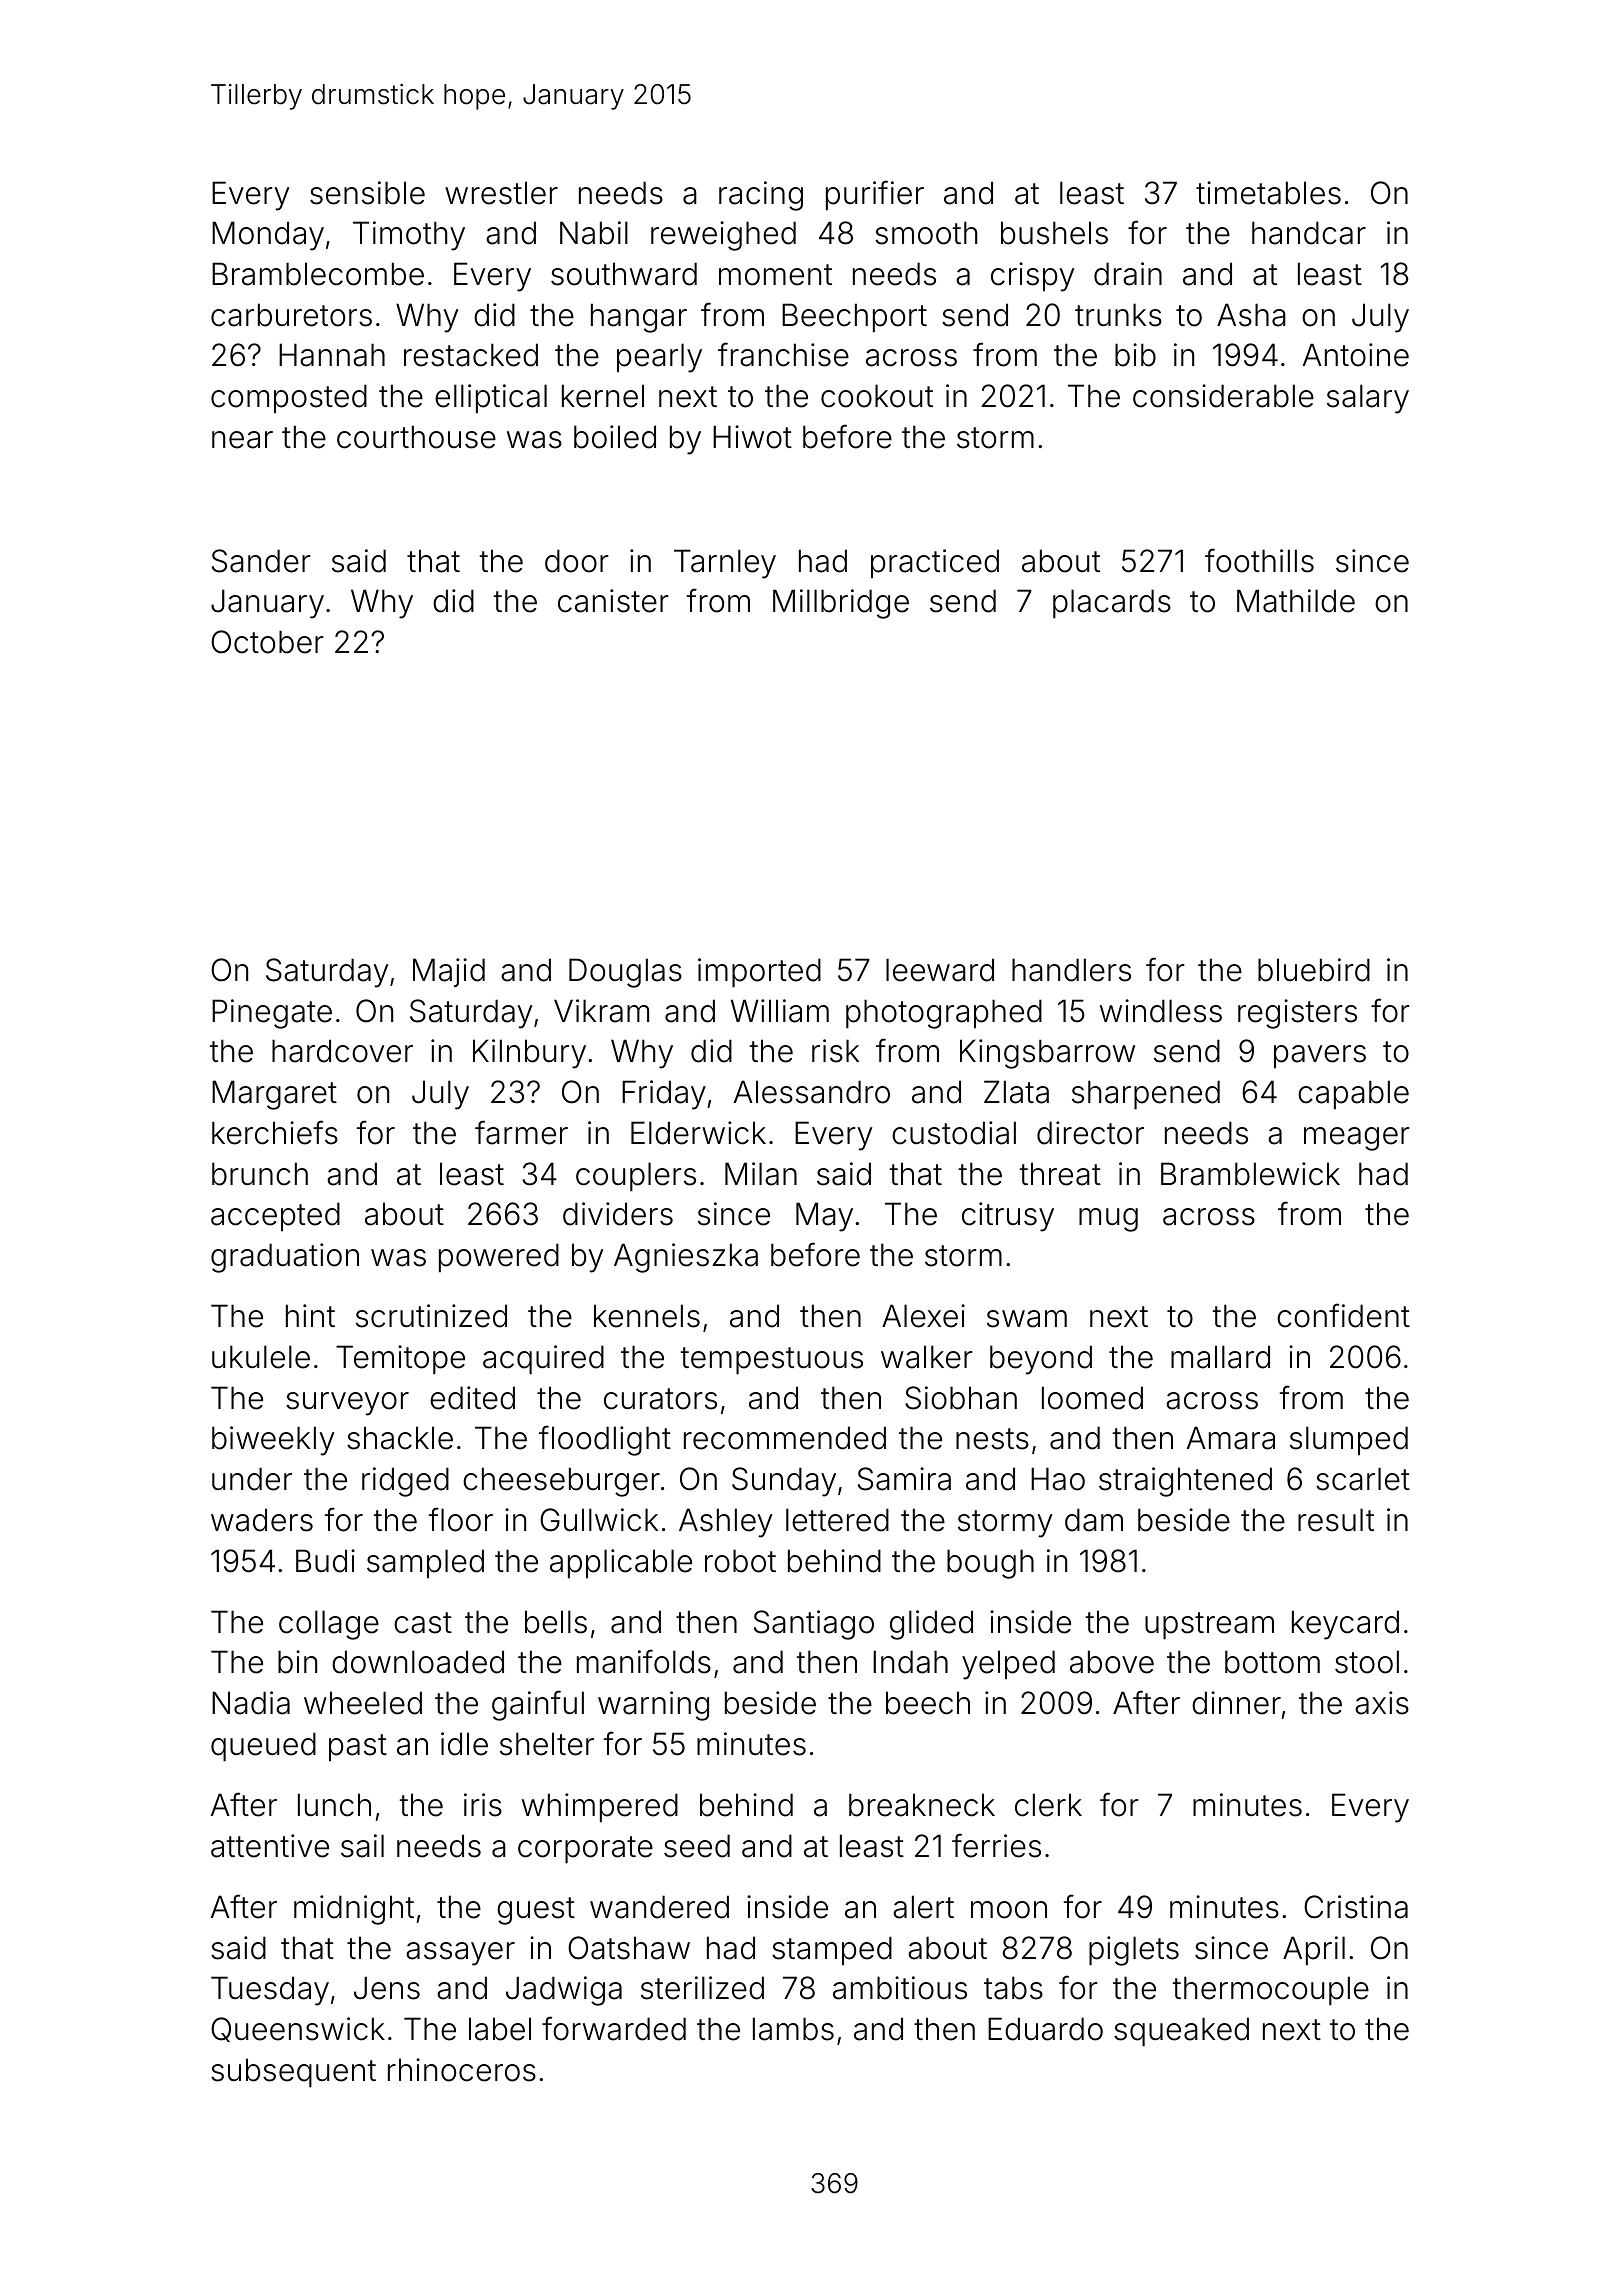  What do you see at coordinates (500, 2029) in the page?
I see `label` at bounding box center [500, 2029].
